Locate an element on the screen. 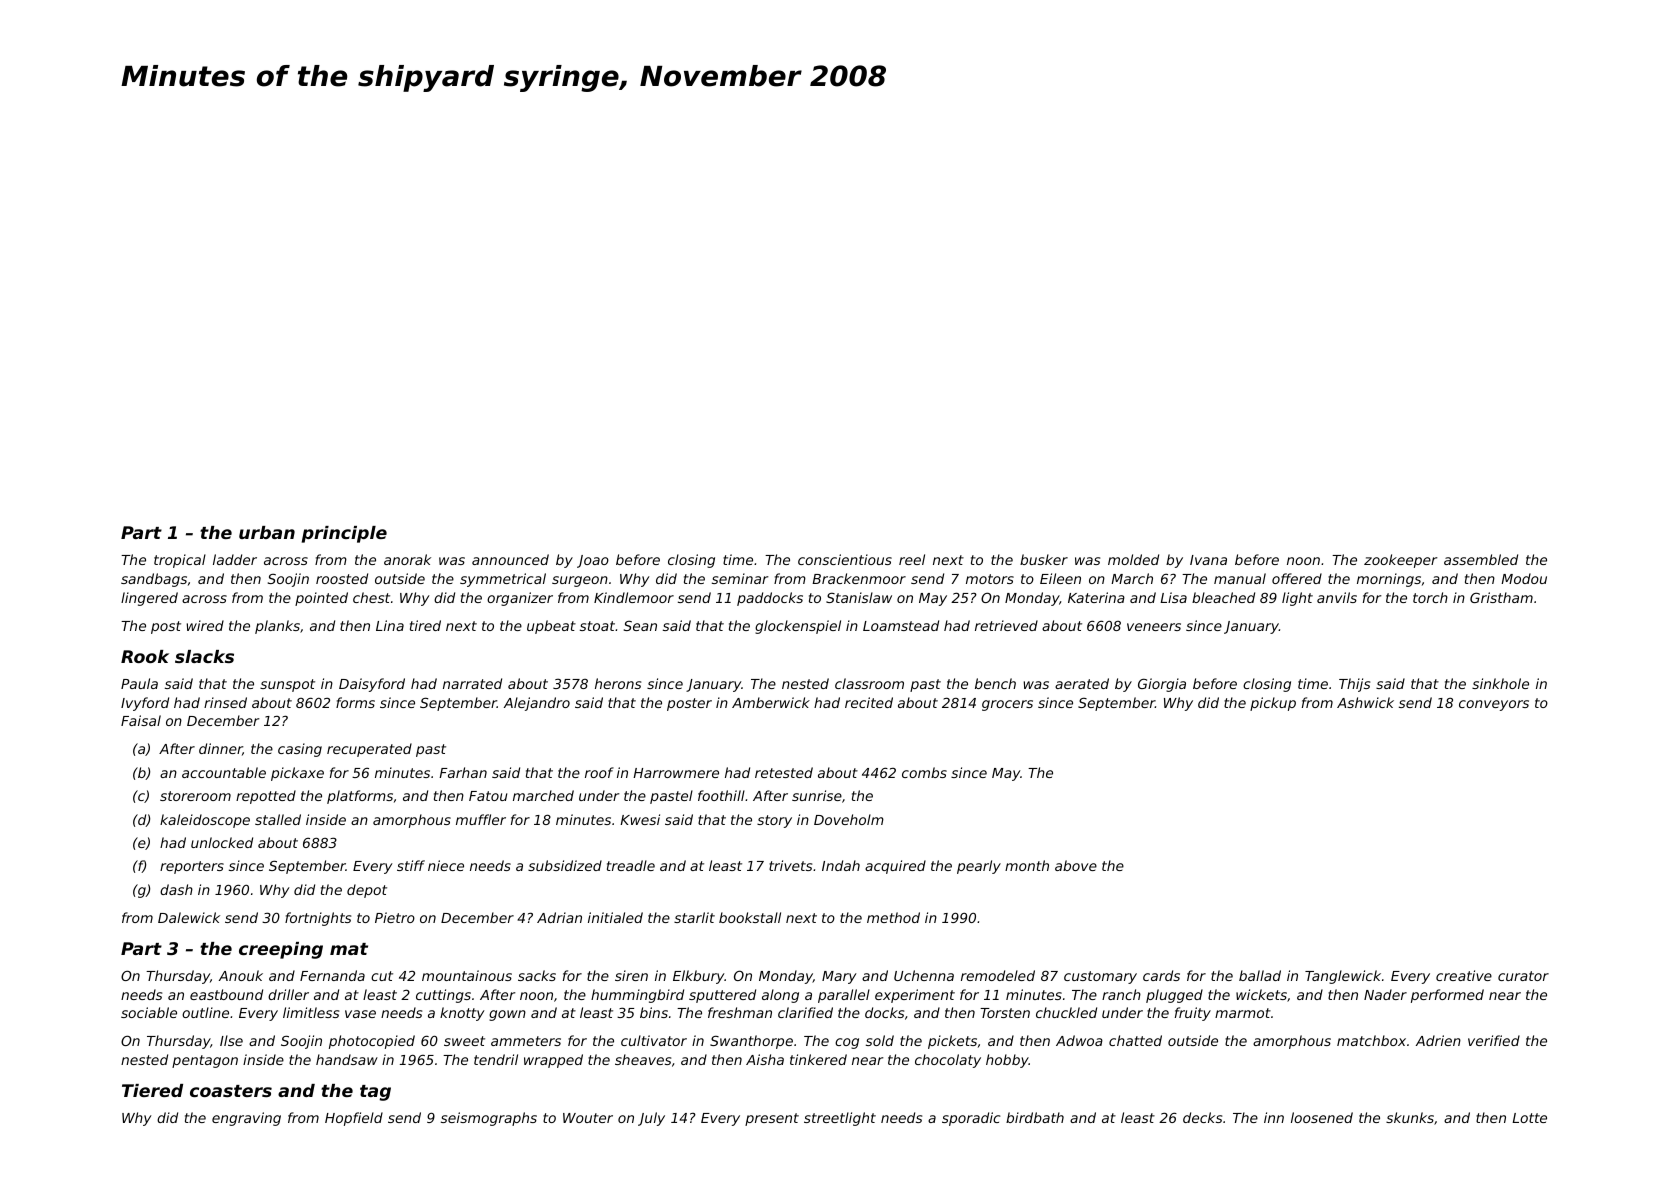  zookeeper is located at coordinates (1401, 561).
